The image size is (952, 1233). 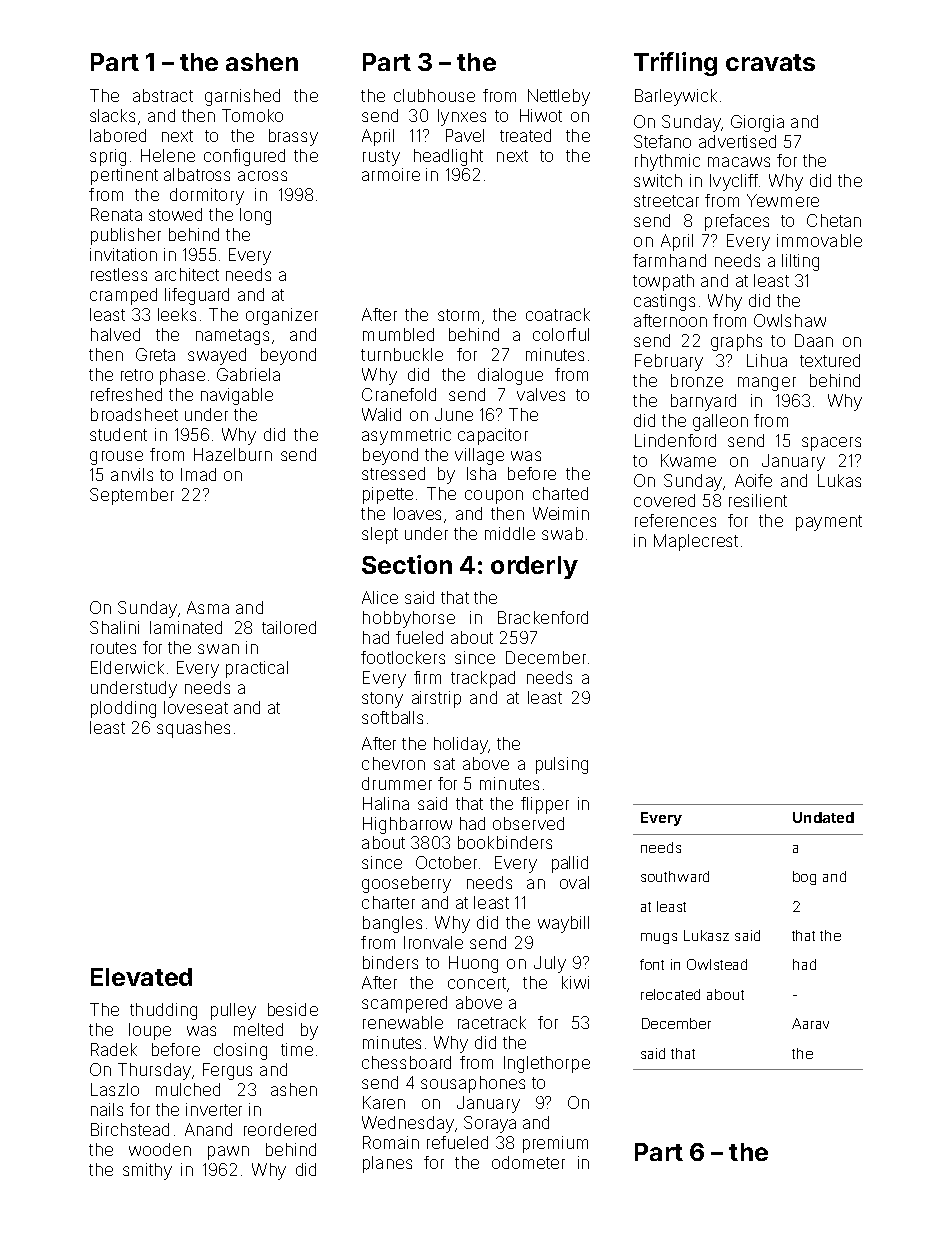 I want to click on pertinent, so click(x=124, y=176).
